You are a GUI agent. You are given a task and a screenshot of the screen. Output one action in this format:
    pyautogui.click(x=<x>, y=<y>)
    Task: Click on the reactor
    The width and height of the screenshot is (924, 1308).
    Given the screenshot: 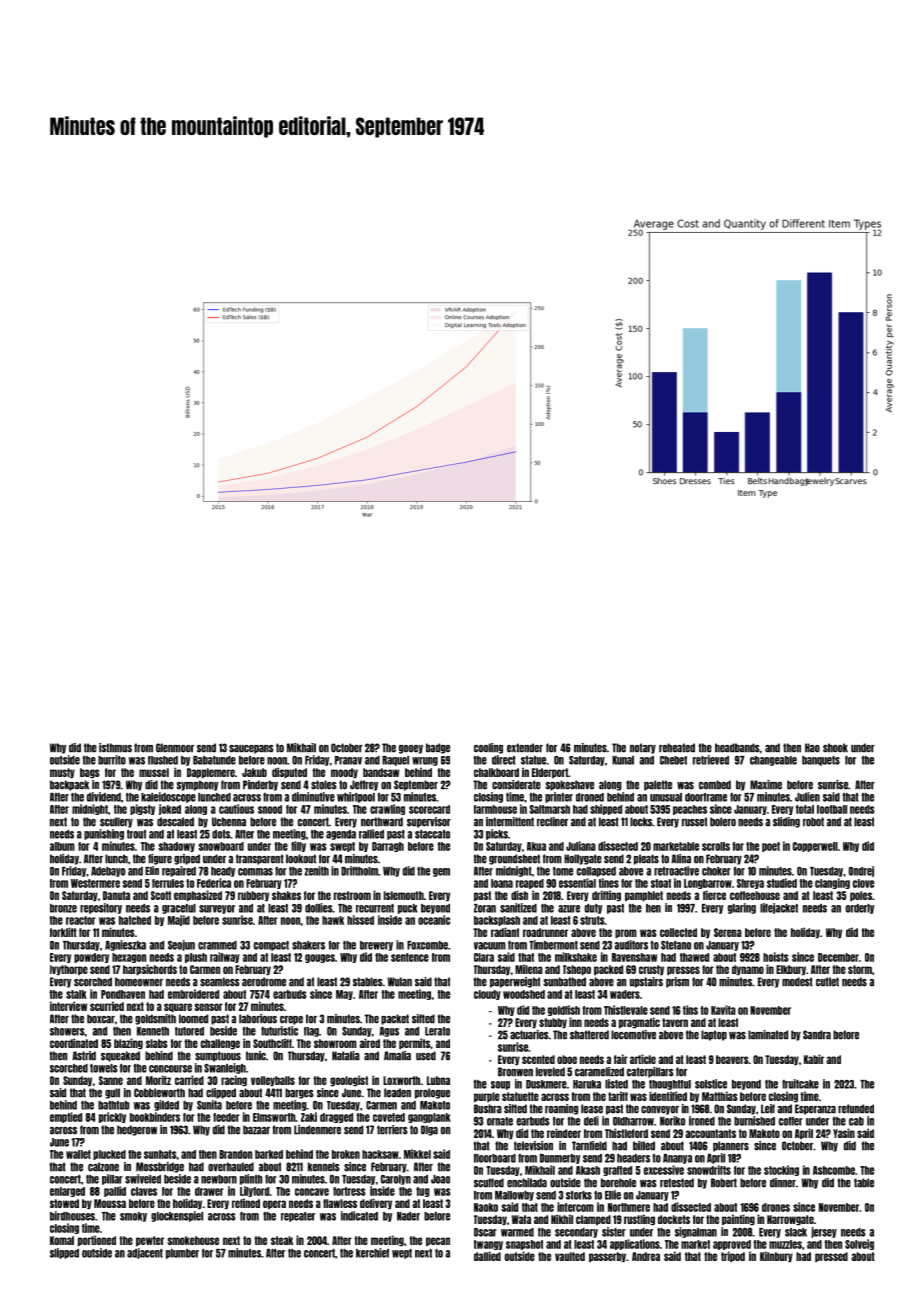 What is the action you would take?
    pyautogui.click(x=81, y=920)
